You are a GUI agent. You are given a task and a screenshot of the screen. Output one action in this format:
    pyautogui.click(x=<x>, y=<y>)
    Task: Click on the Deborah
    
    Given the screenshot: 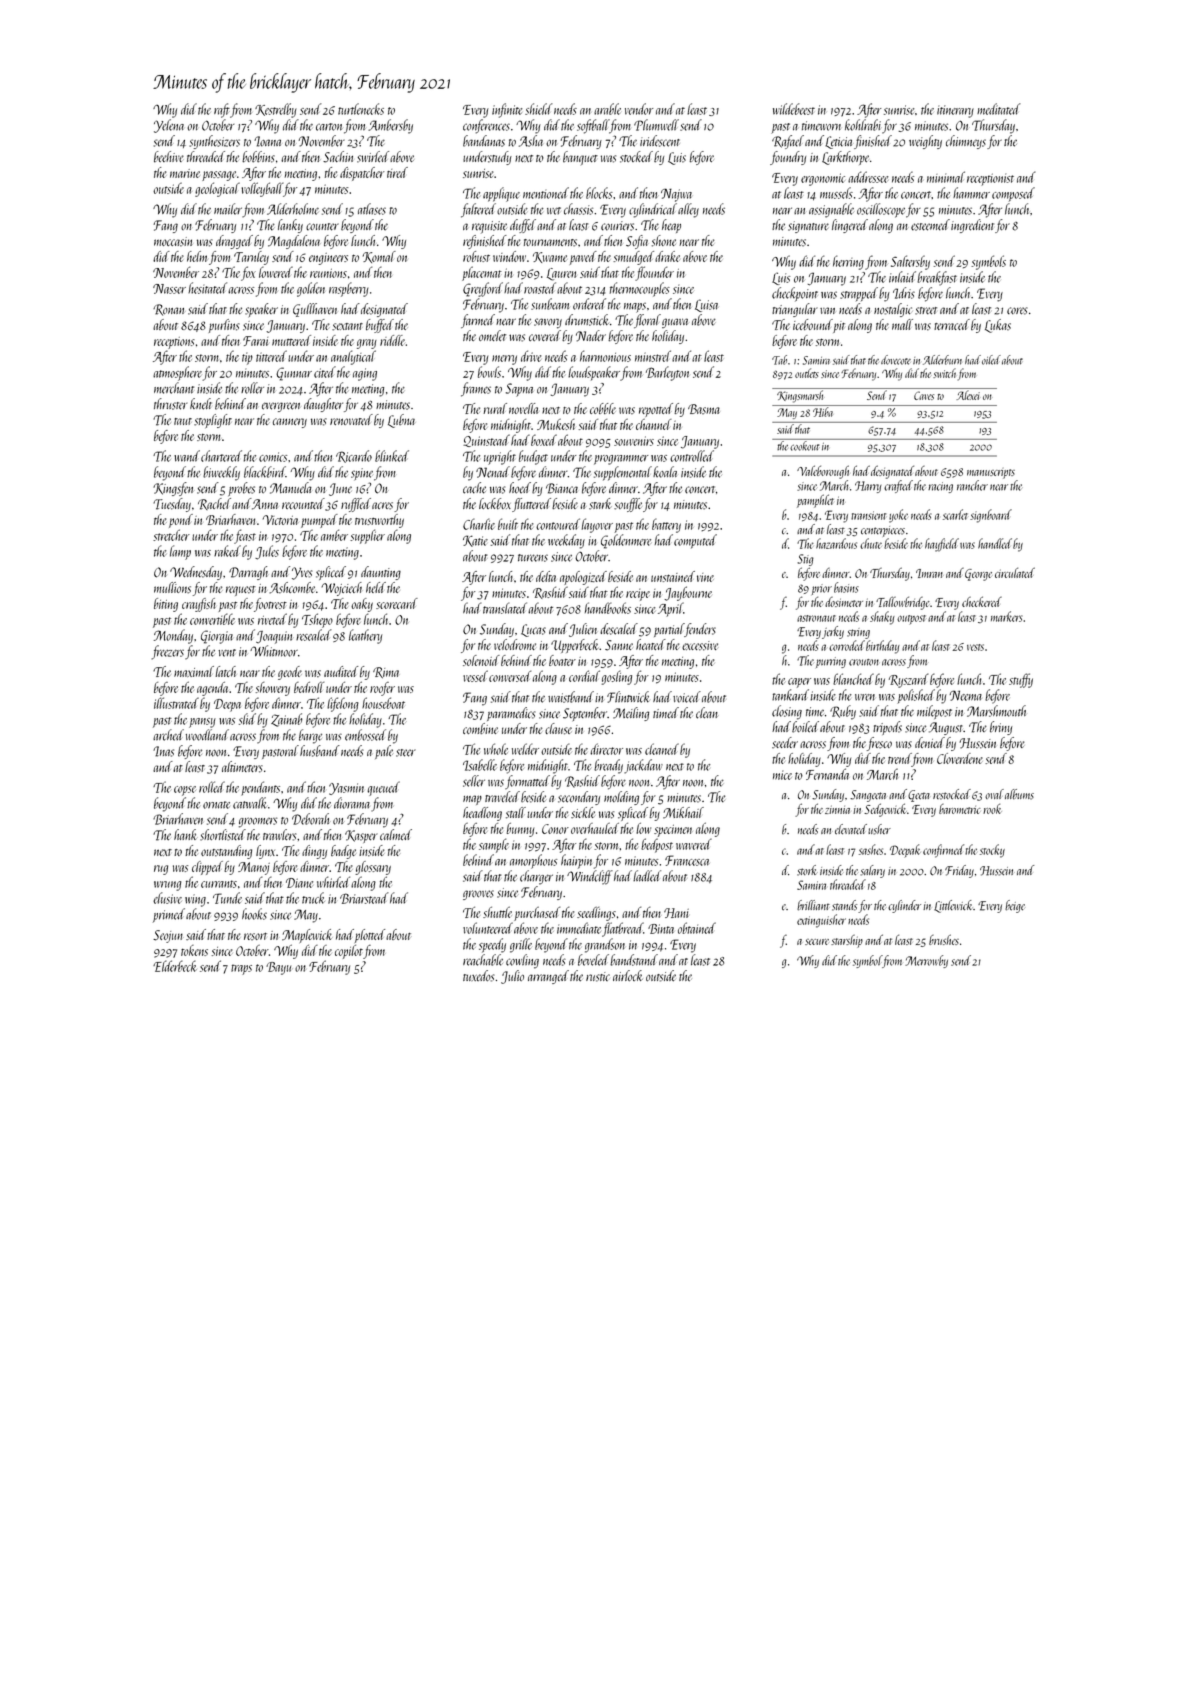 What is the action you would take?
    pyautogui.click(x=311, y=819)
